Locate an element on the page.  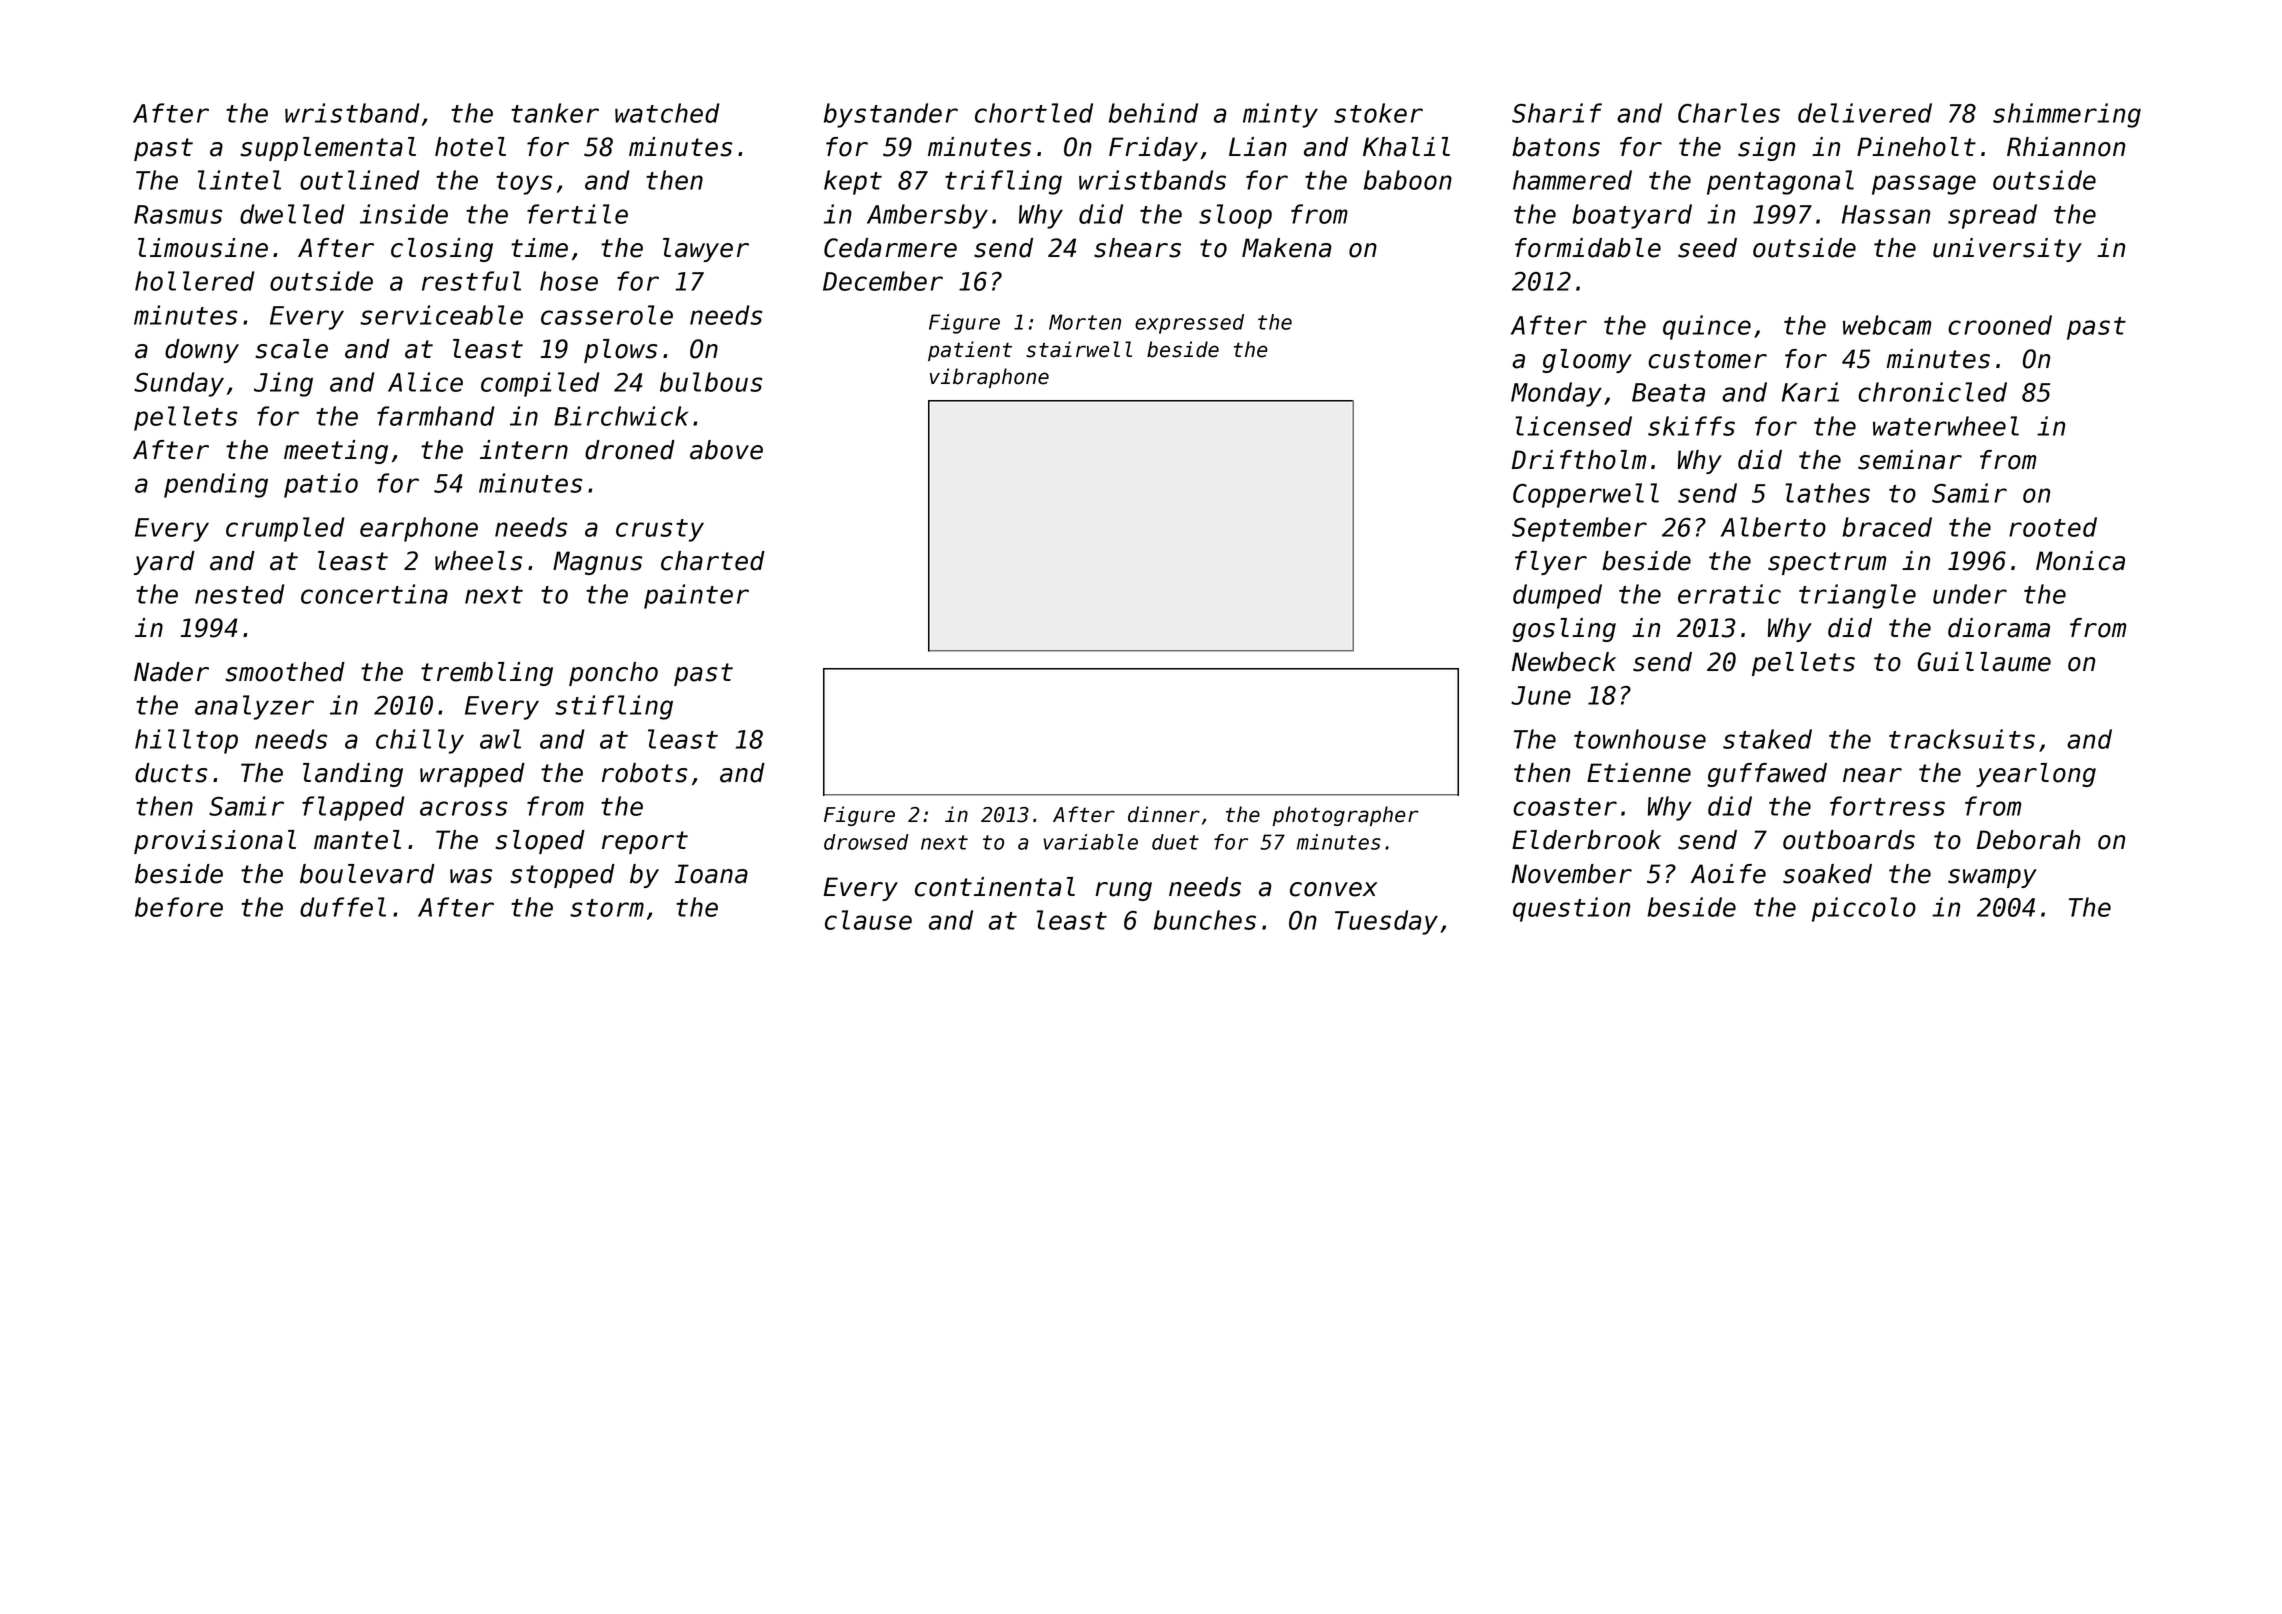
hollered is located at coordinates (195, 281).
